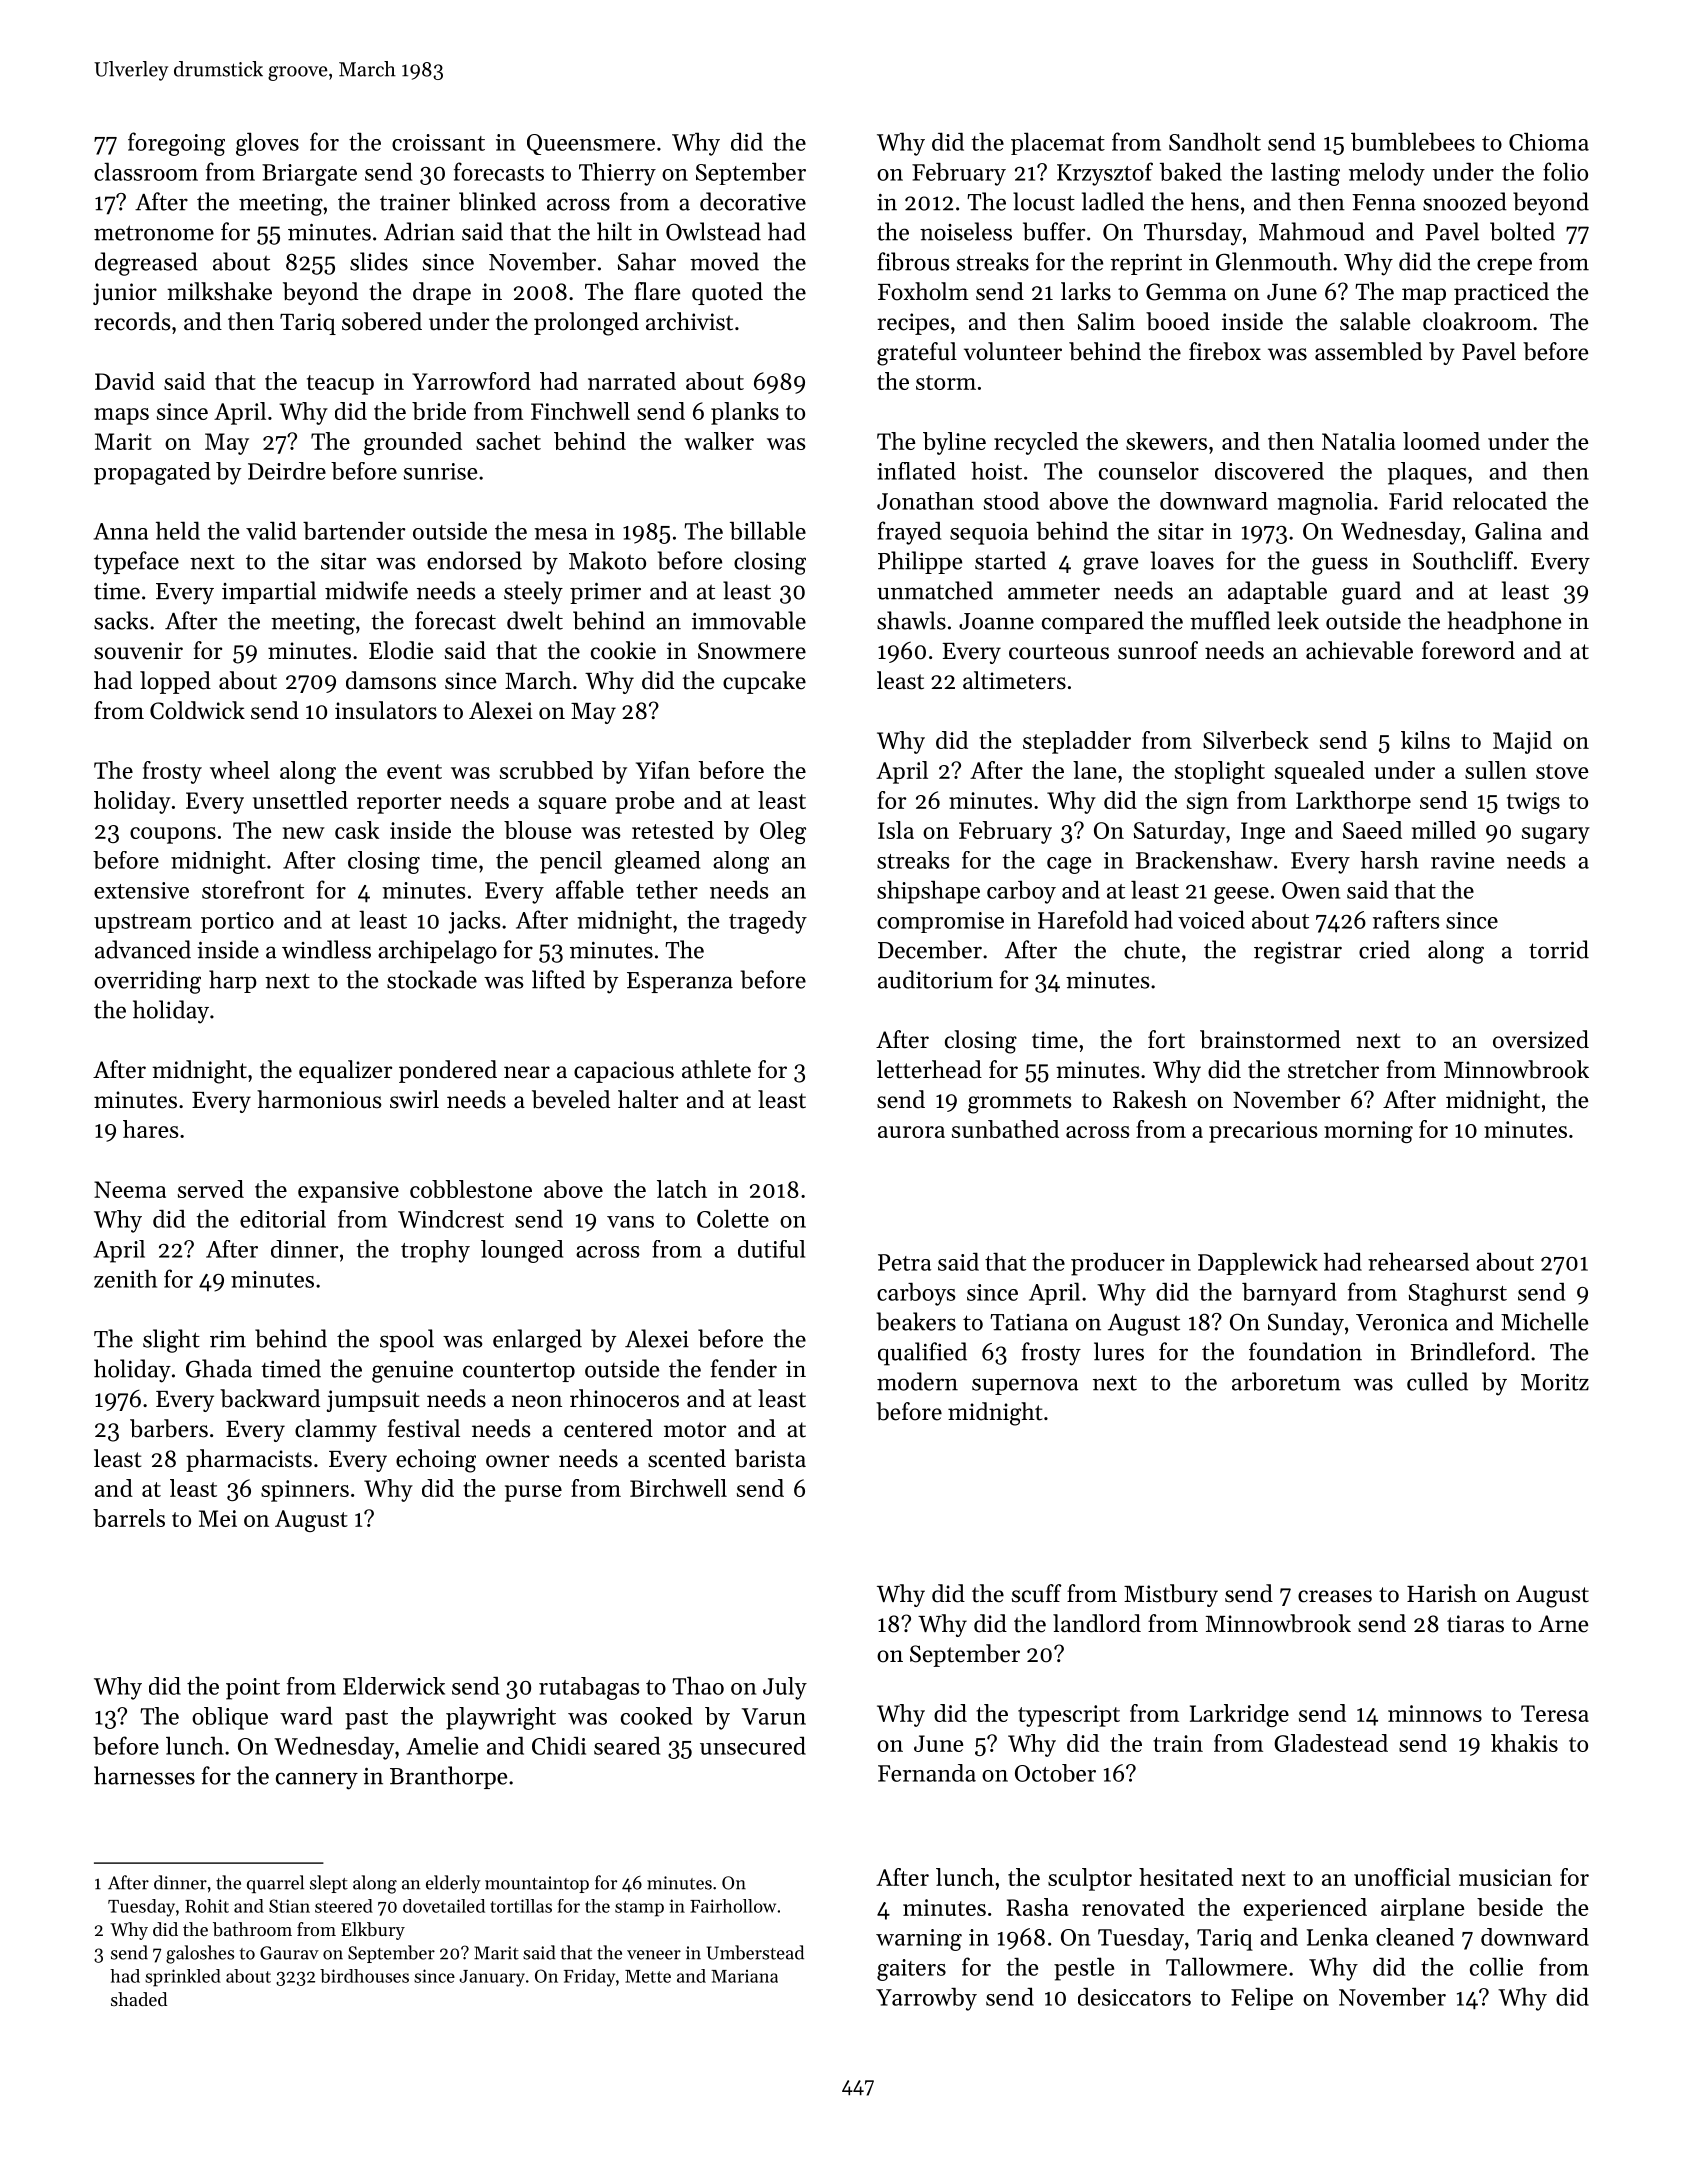  I want to click on Saeed, so click(1372, 830).
